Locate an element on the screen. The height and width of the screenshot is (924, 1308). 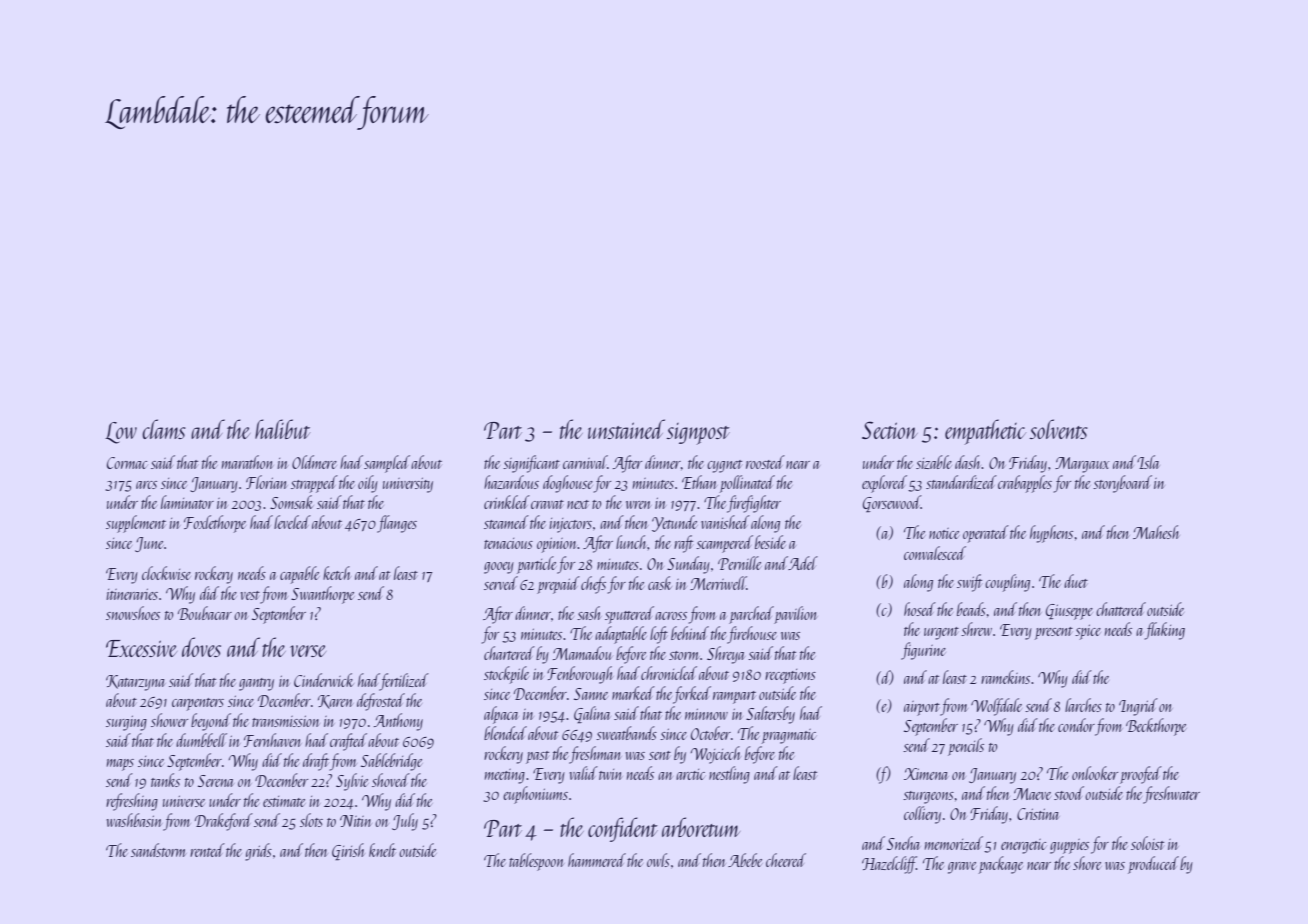
clams is located at coordinates (164, 429).
